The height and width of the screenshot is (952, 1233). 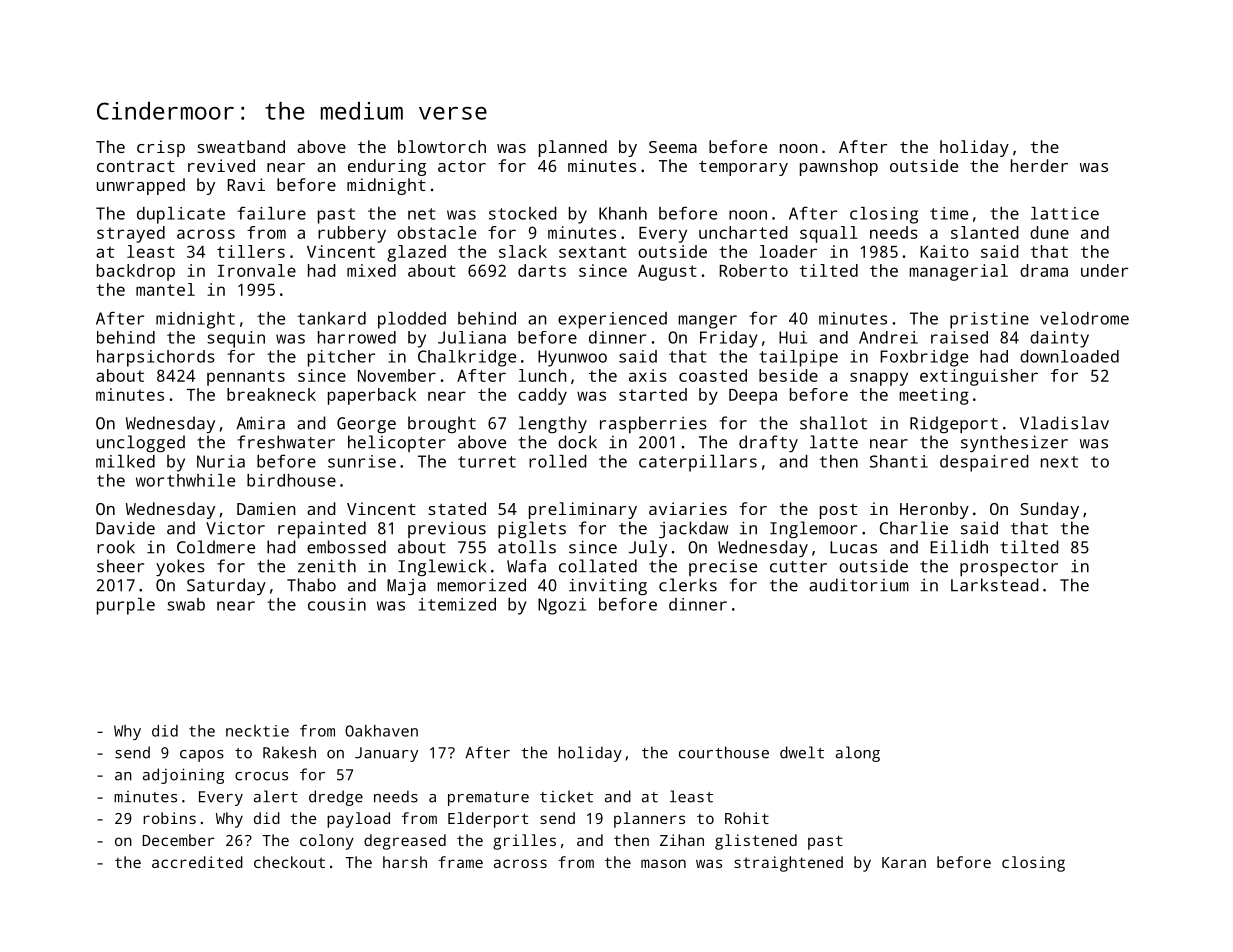 What do you see at coordinates (523, 213) in the screenshot?
I see `stocked` at bounding box center [523, 213].
